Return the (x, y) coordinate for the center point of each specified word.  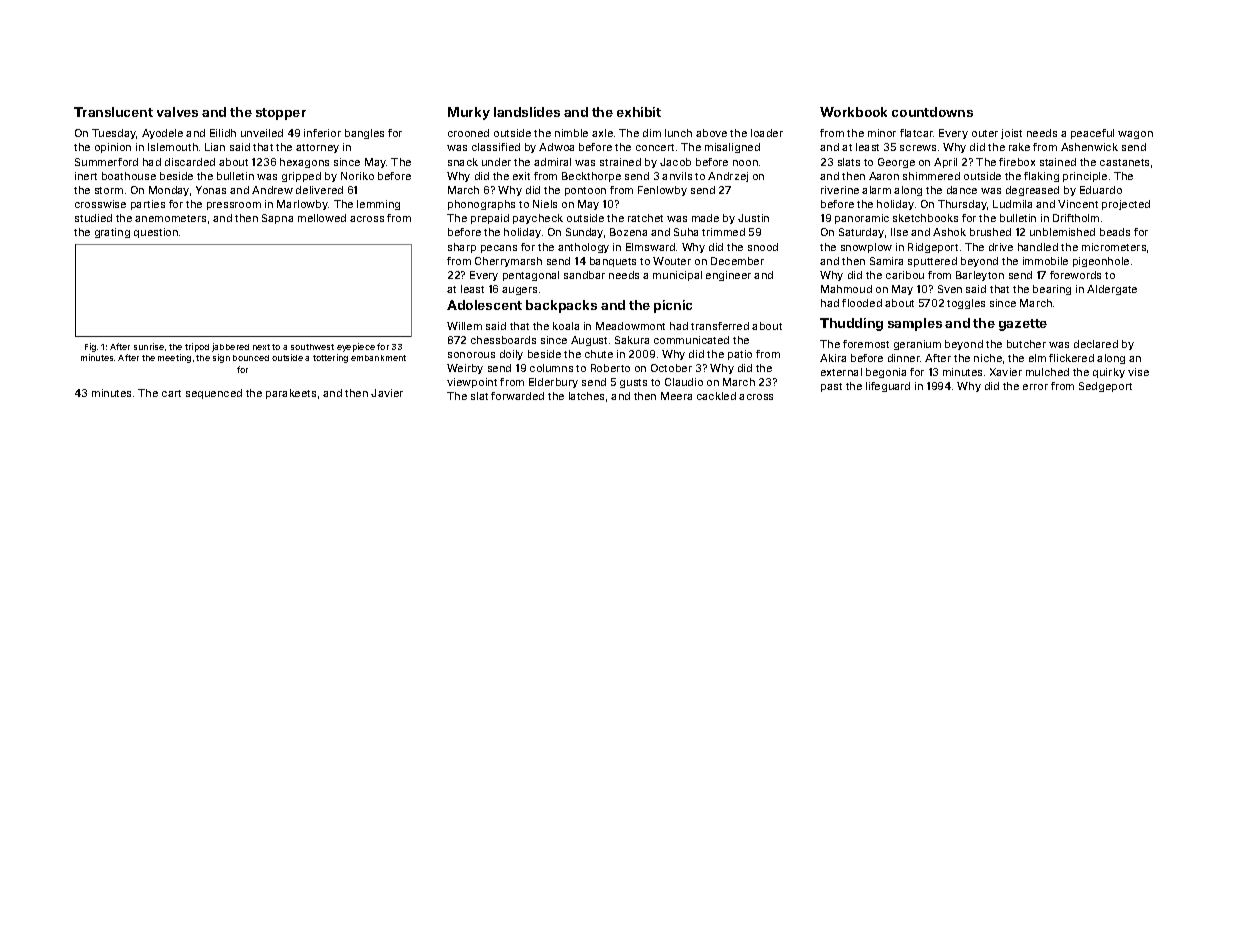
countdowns (932, 112)
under (496, 162)
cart (171, 393)
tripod (197, 347)
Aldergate (1112, 290)
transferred (720, 326)
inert (86, 176)
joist (1011, 134)
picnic (673, 306)
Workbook (853, 112)
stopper (281, 114)
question (156, 233)
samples (915, 324)
